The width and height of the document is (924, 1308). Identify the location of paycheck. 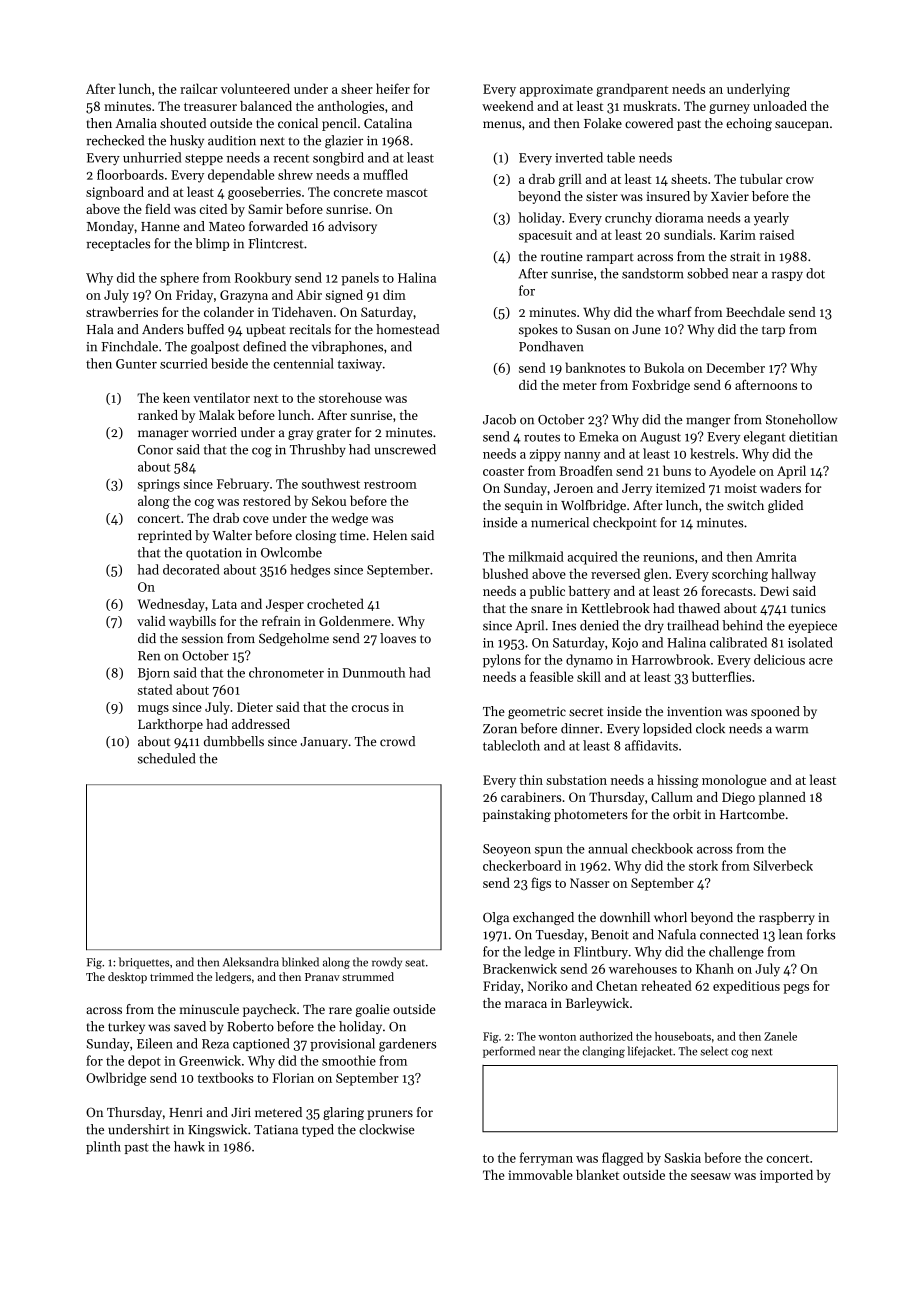
(269, 1010).
